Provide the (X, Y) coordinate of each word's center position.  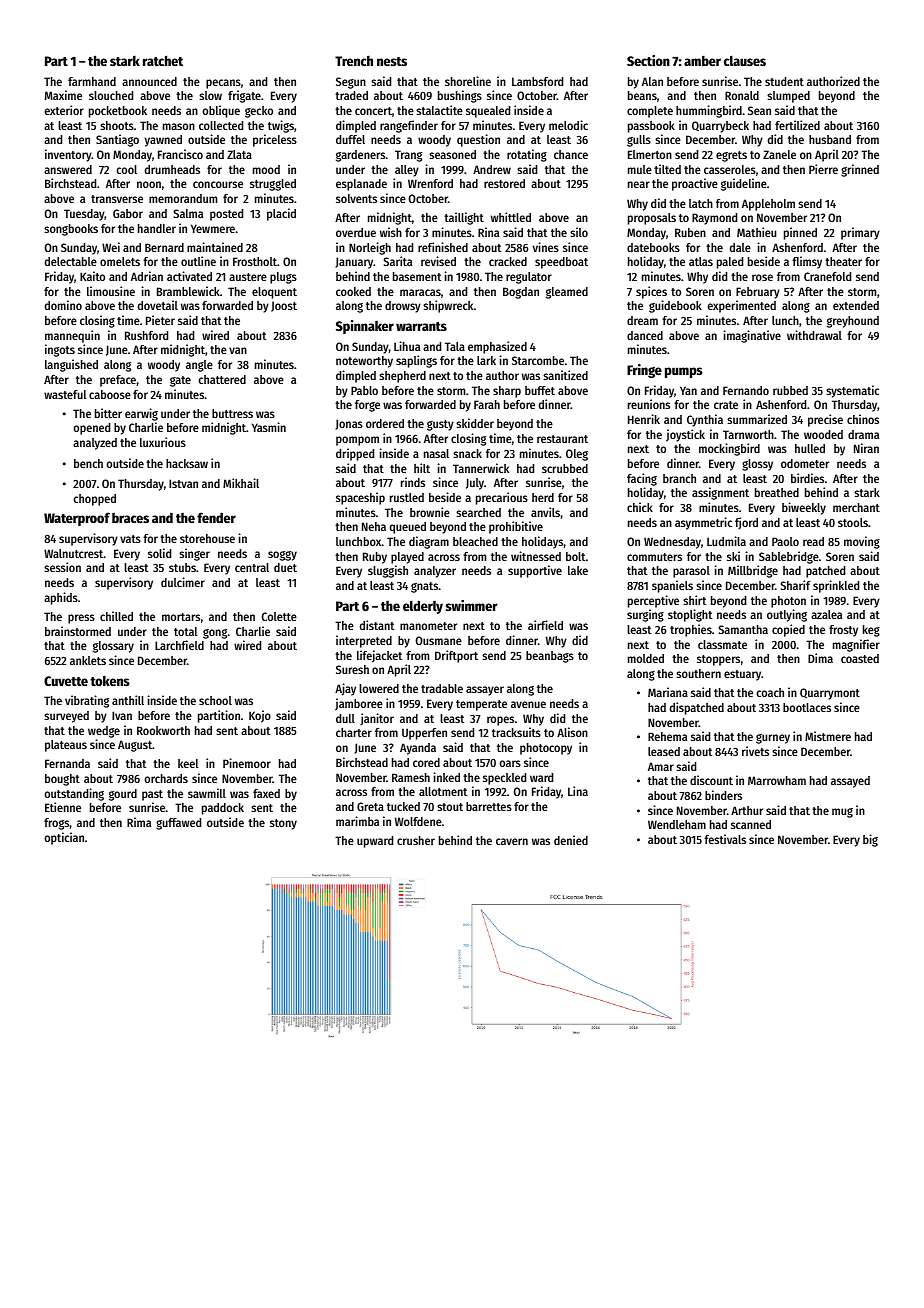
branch (679, 478)
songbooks (71, 230)
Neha (374, 526)
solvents (356, 198)
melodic (568, 125)
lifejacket (379, 656)
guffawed (178, 824)
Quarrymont (830, 694)
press (81, 619)
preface (118, 381)
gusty (440, 425)
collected (221, 125)
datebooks (653, 247)
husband (830, 139)
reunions (649, 404)
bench (88, 463)
